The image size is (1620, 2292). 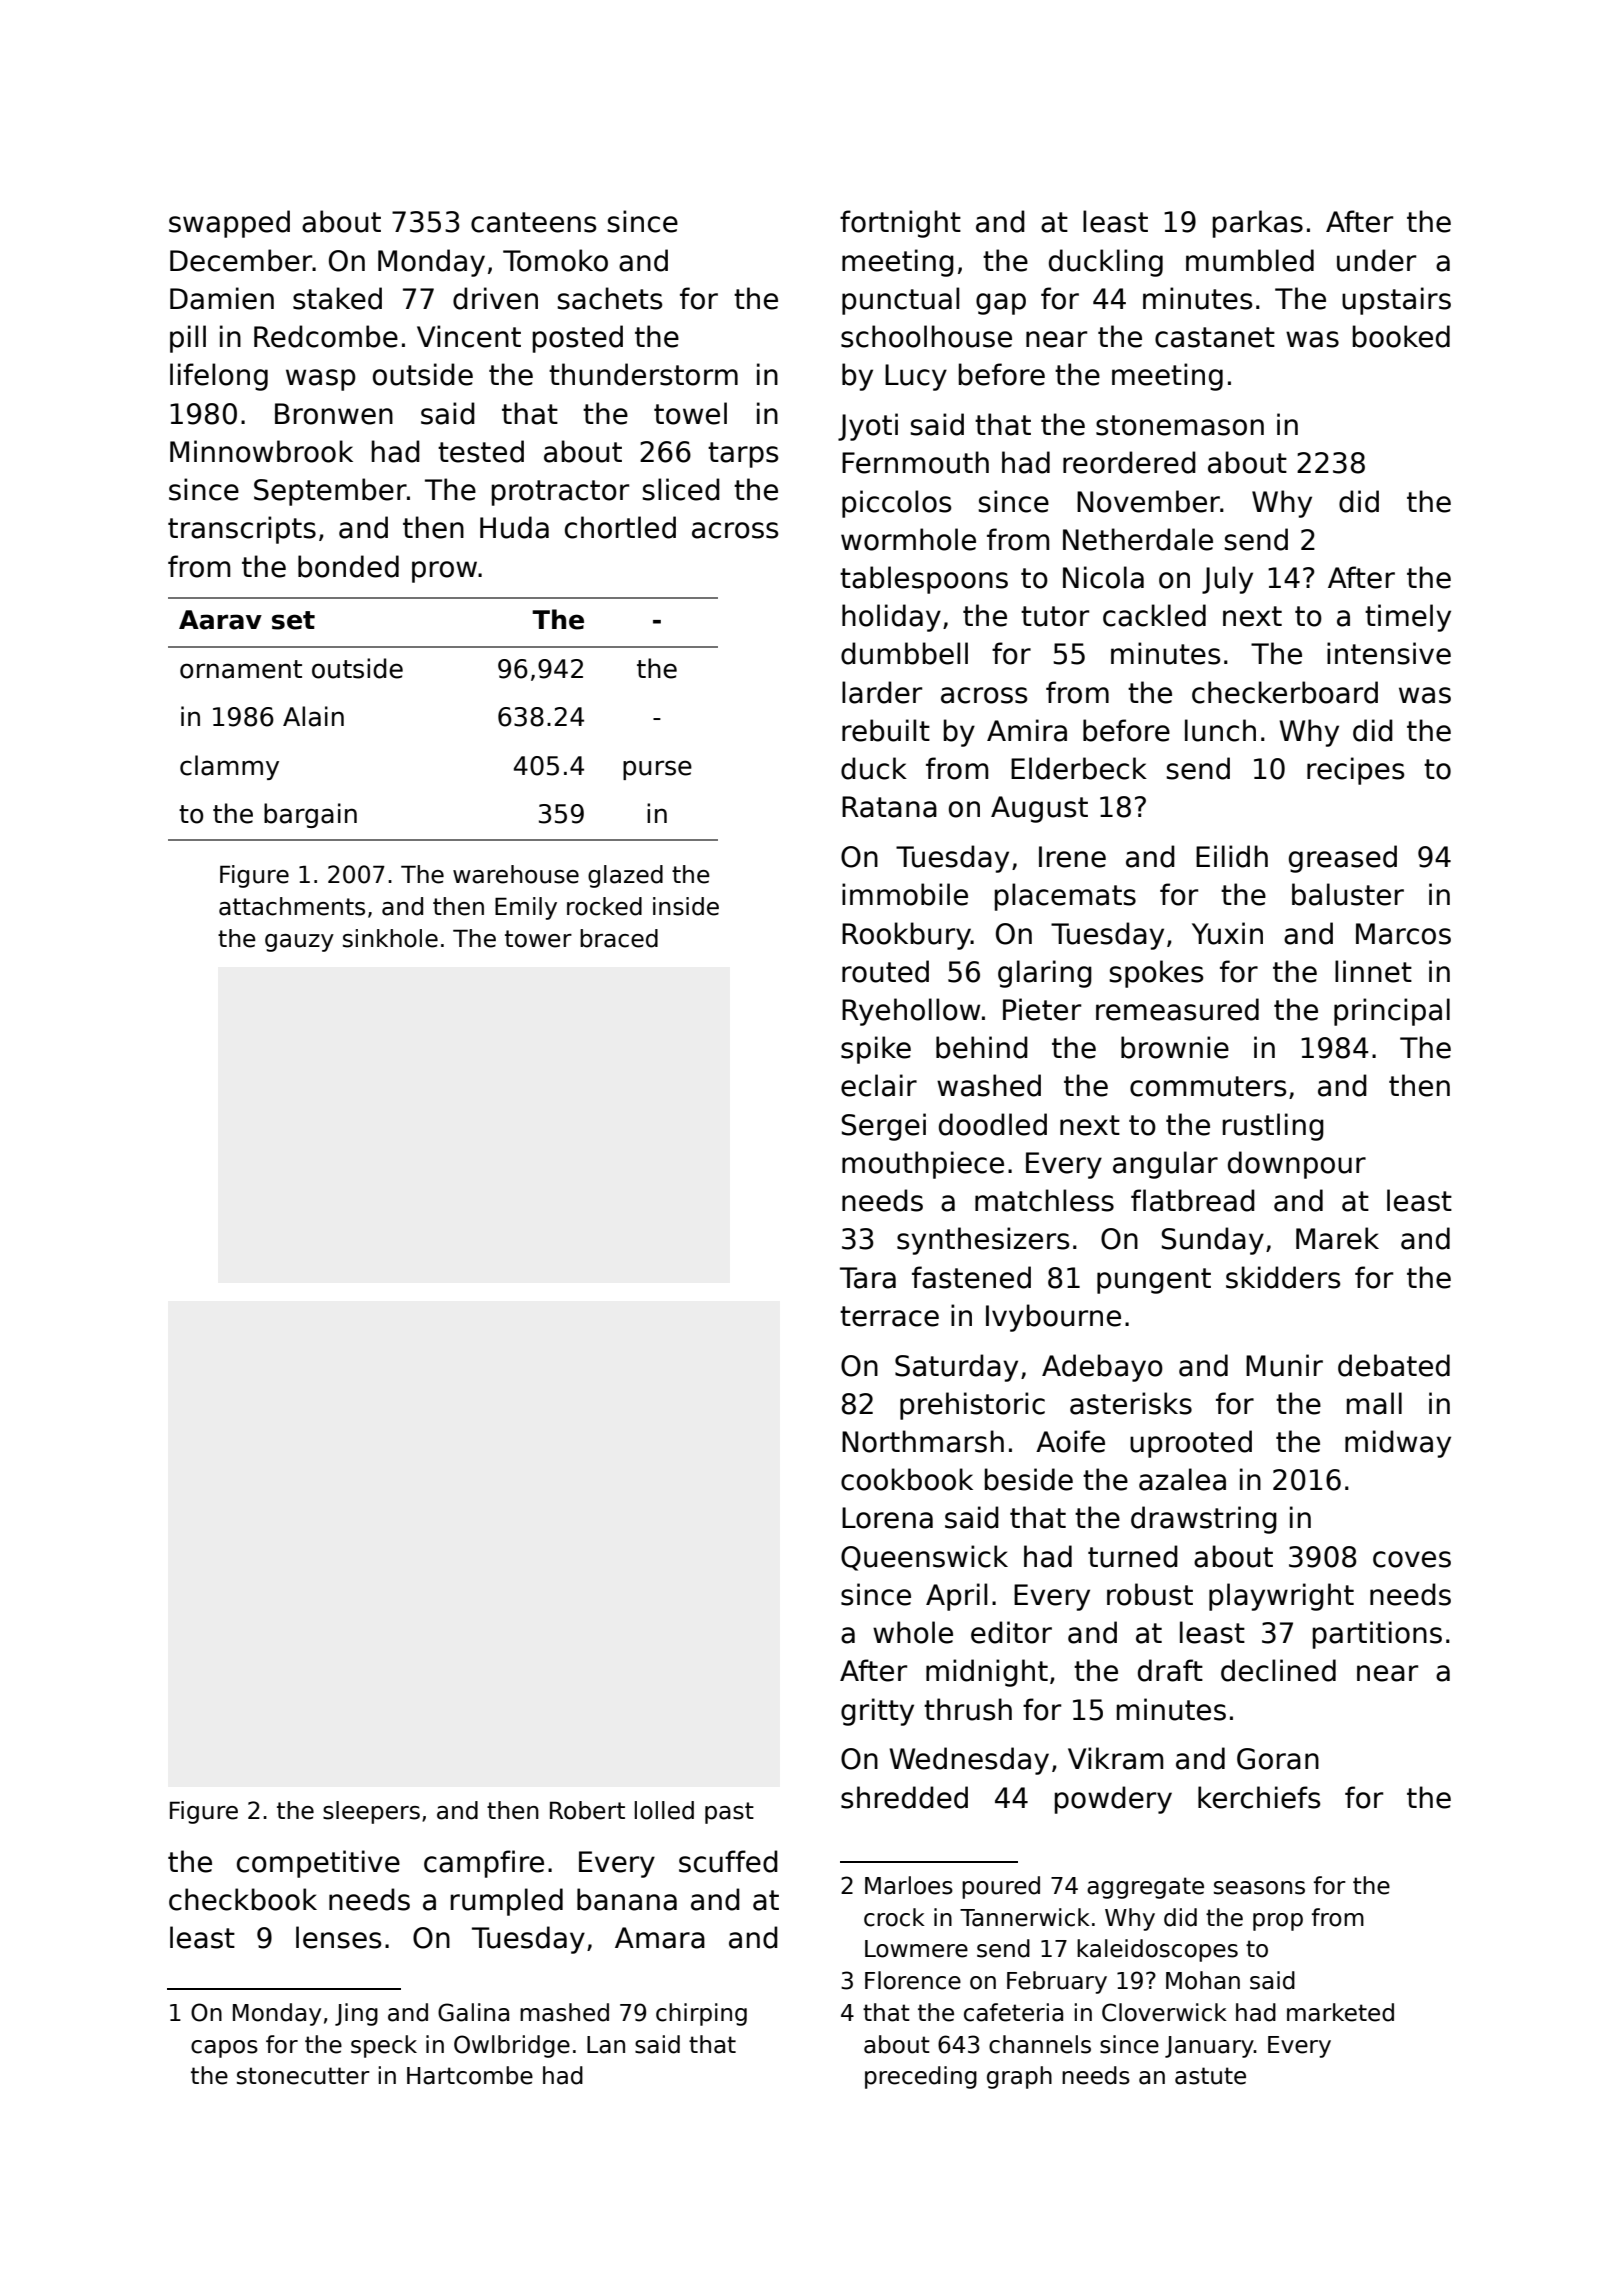 What do you see at coordinates (1278, 1922) in the screenshot?
I see `prop` at bounding box center [1278, 1922].
